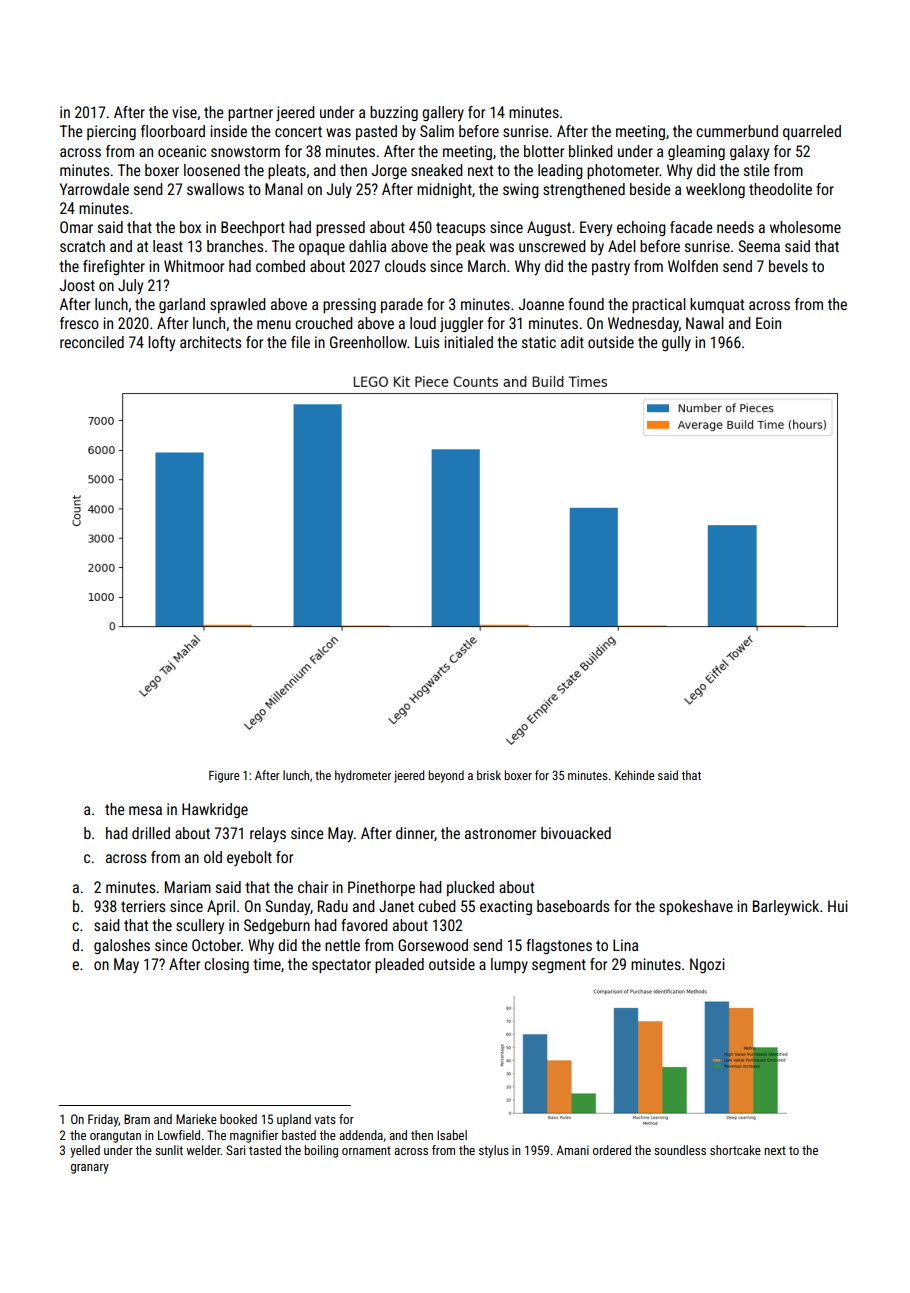  I want to click on unscrewed, so click(552, 246).
